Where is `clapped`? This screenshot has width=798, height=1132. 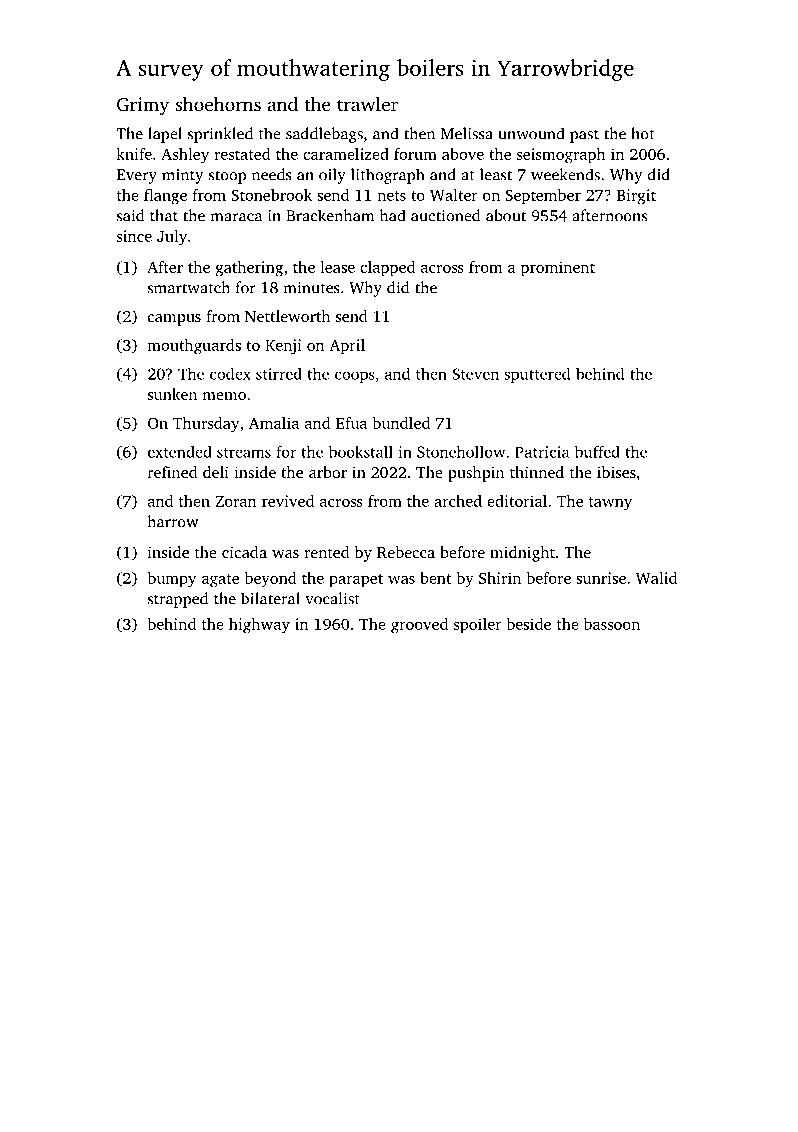
clapped is located at coordinates (387, 269).
